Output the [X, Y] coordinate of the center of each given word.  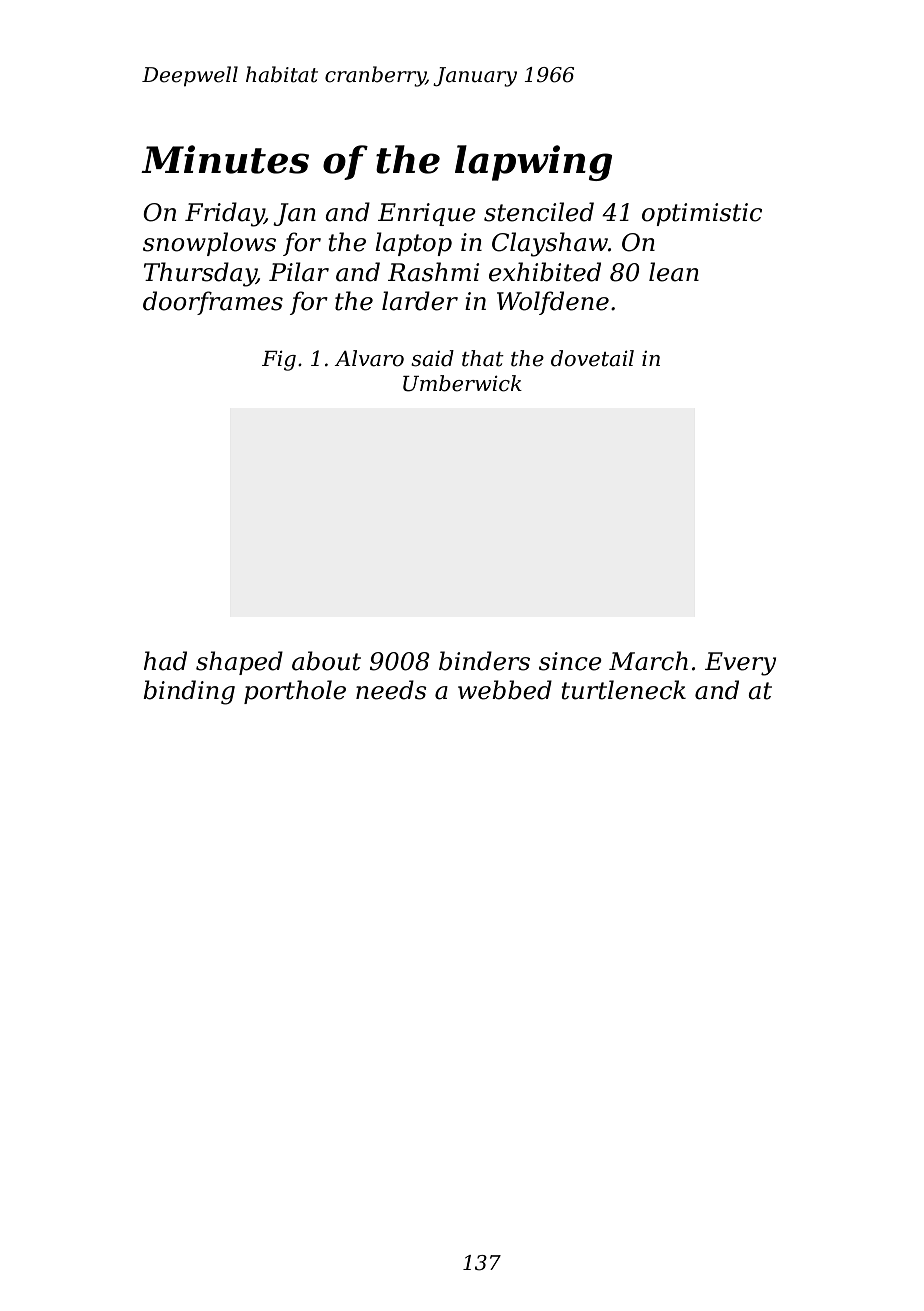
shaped [239, 663]
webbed [505, 690]
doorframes [213, 303]
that [483, 358]
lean [674, 272]
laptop [413, 244]
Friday [224, 214]
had [165, 661]
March [648, 661]
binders [484, 661]
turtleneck [624, 690]
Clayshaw [550, 244]
